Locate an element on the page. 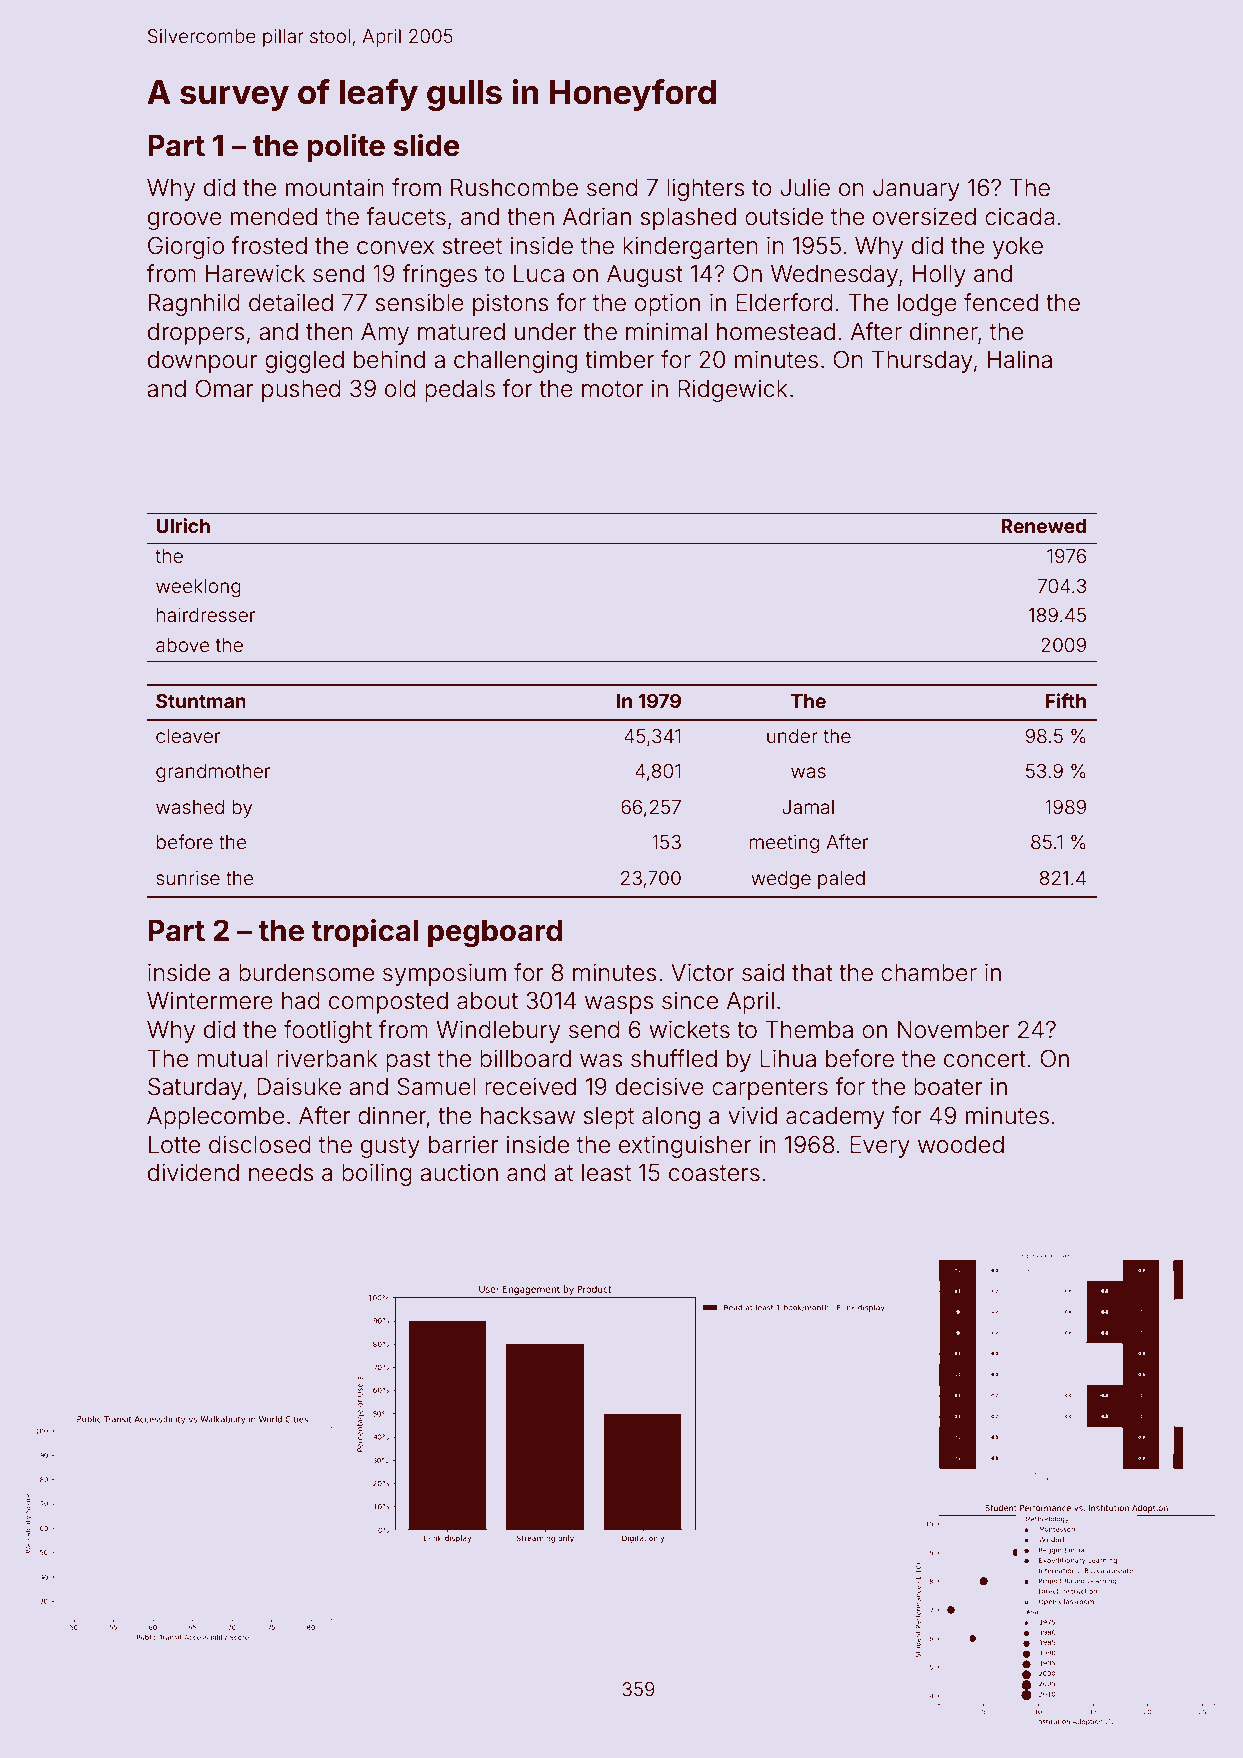 The height and width of the page is (1758, 1243). wedge is located at coordinates (781, 880).
